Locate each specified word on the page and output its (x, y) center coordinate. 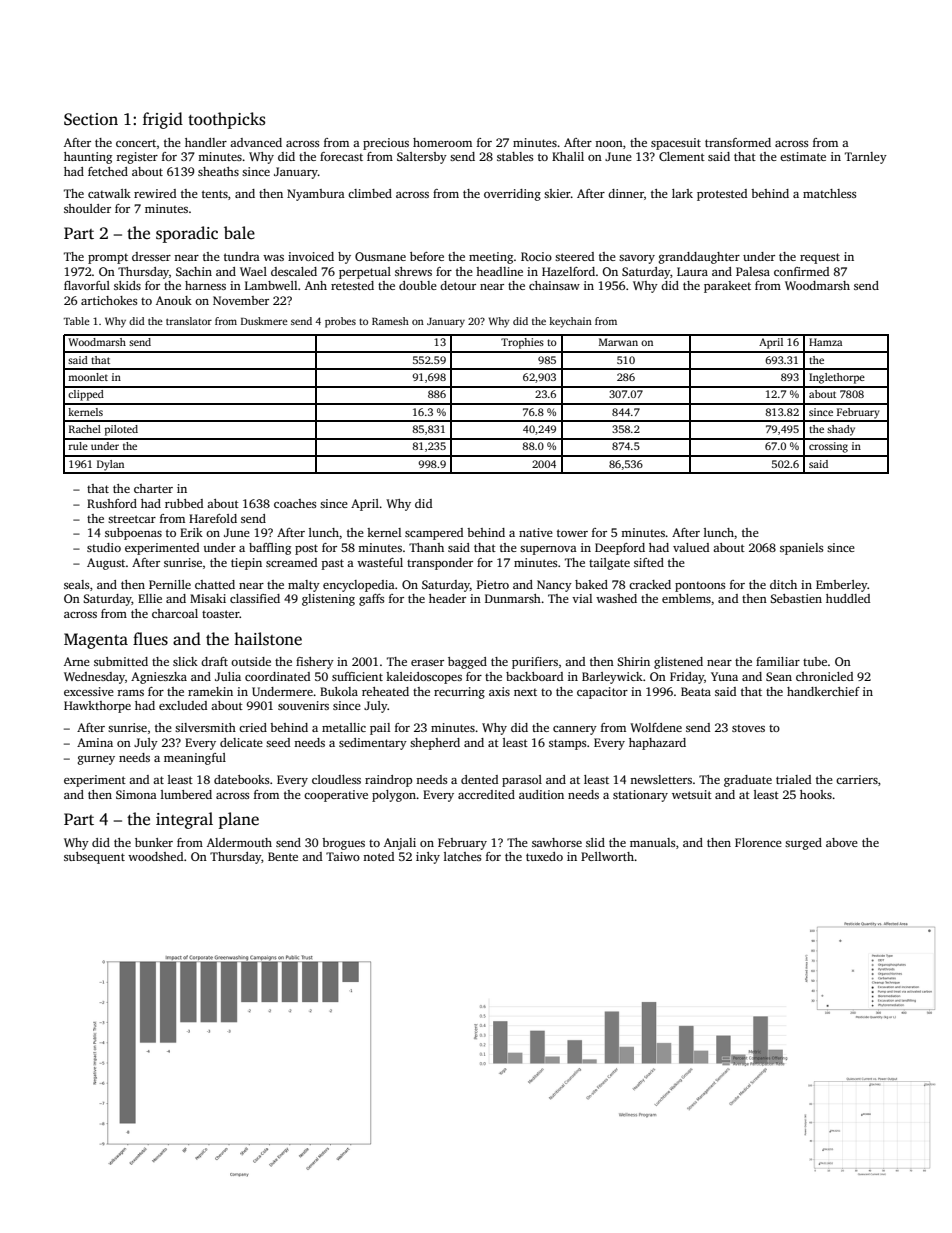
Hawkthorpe (97, 707)
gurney (96, 760)
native (536, 532)
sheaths (218, 171)
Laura (692, 271)
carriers (857, 779)
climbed (370, 193)
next (525, 692)
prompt (108, 259)
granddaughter (699, 258)
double (418, 285)
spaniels (801, 549)
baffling (270, 549)
